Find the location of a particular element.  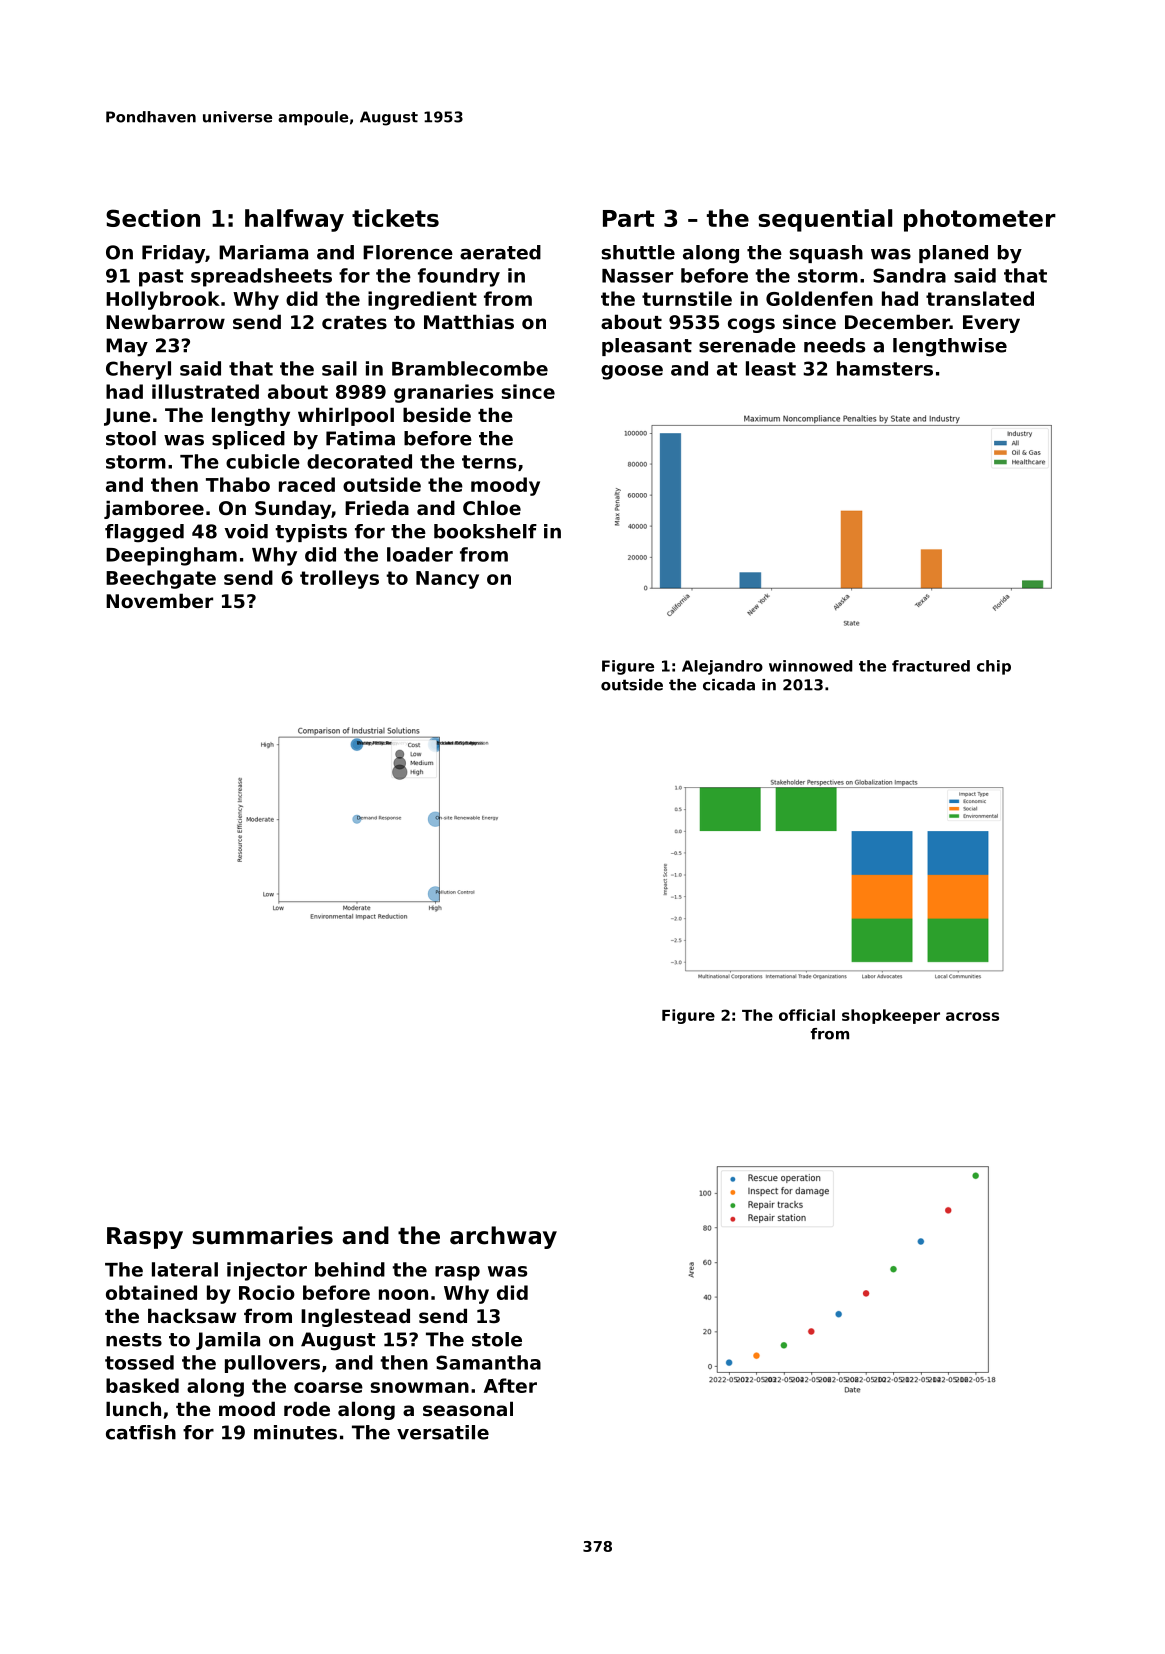

cicada is located at coordinates (729, 685).
